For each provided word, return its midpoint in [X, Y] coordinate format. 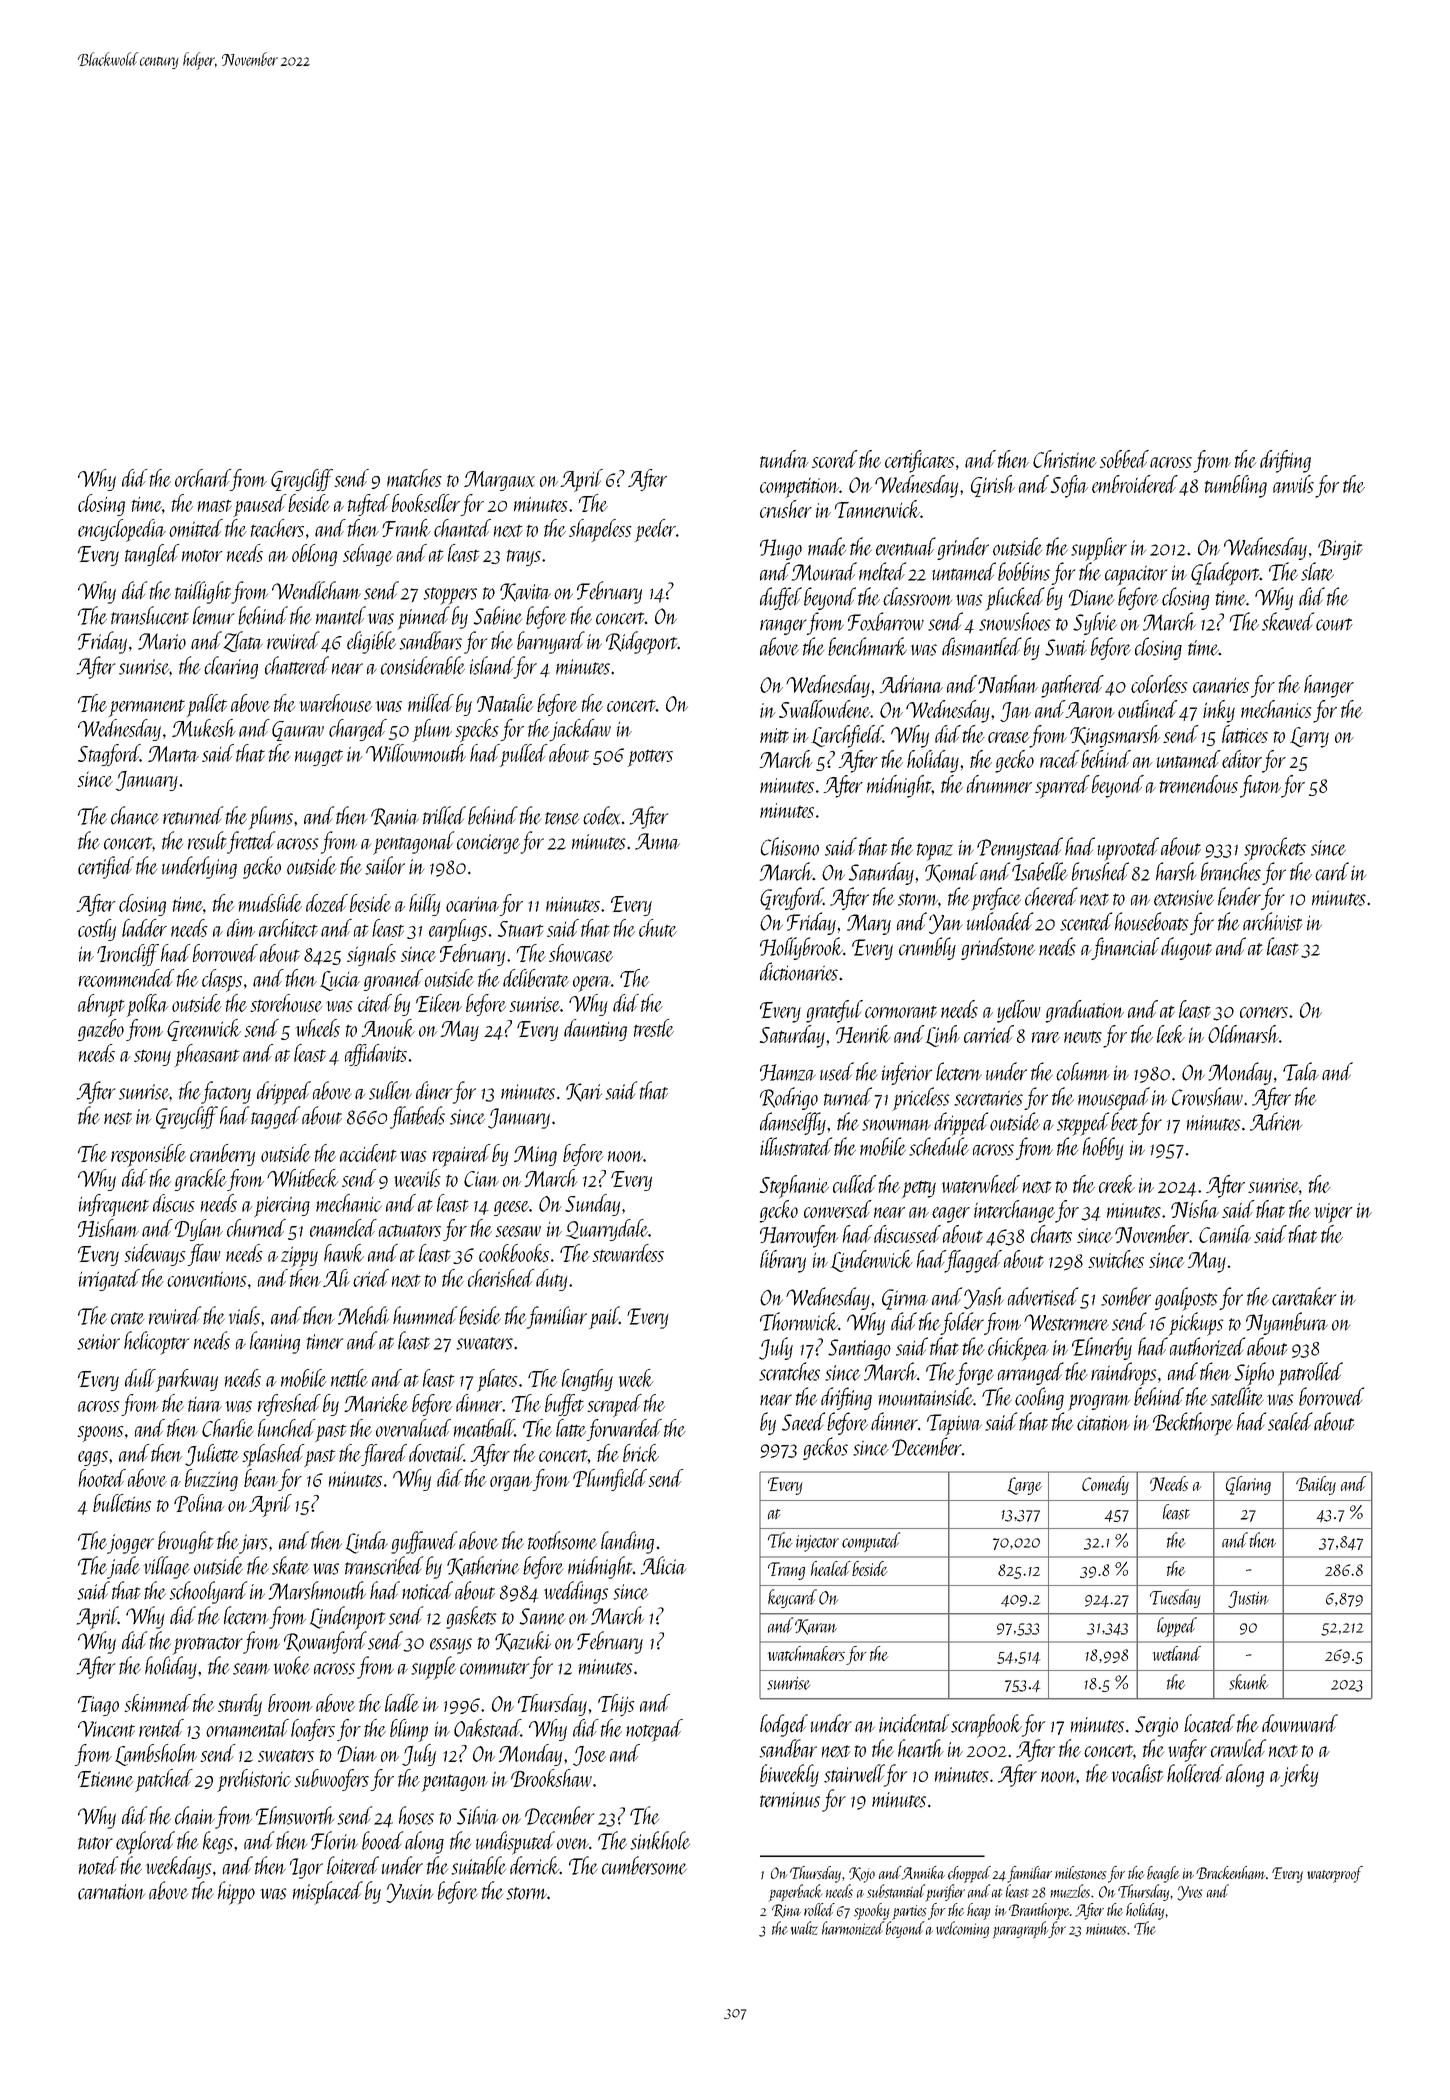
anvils [1293, 484]
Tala [1301, 1071]
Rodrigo [789, 1098]
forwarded [624, 1430]
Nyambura [1287, 1323]
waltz [804, 1928]
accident [368, 1153]
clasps [222, 980]
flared [384, 1455]
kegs [218, 1842]
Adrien [1276, 1121]
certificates [919, 461]
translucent [150, 615]
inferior [907, 1073]
